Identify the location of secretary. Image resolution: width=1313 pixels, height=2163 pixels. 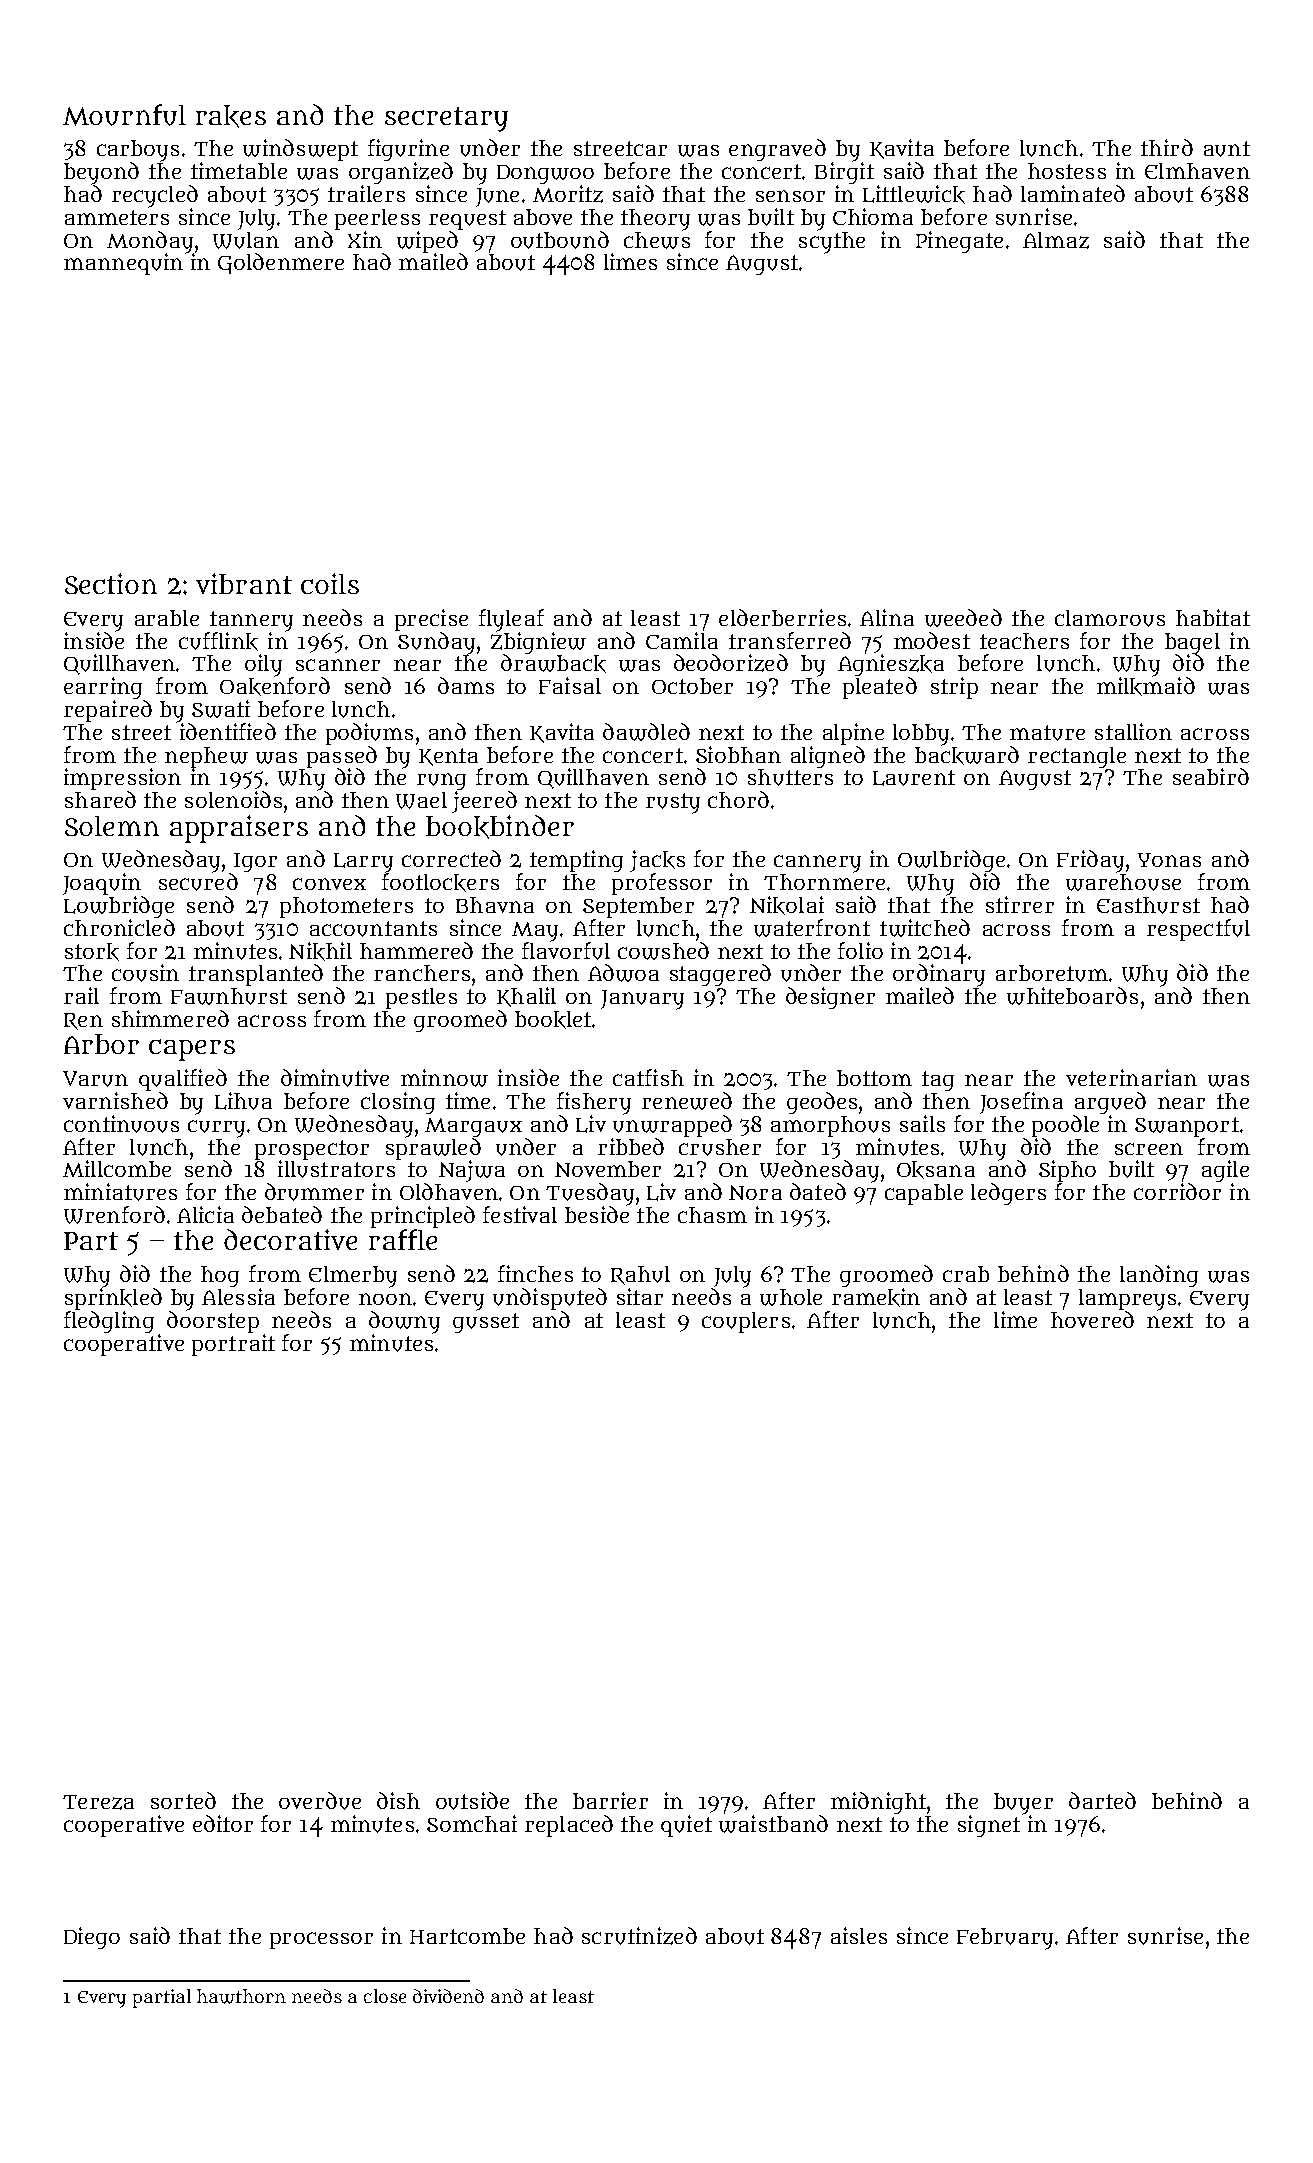
(446, 119).
